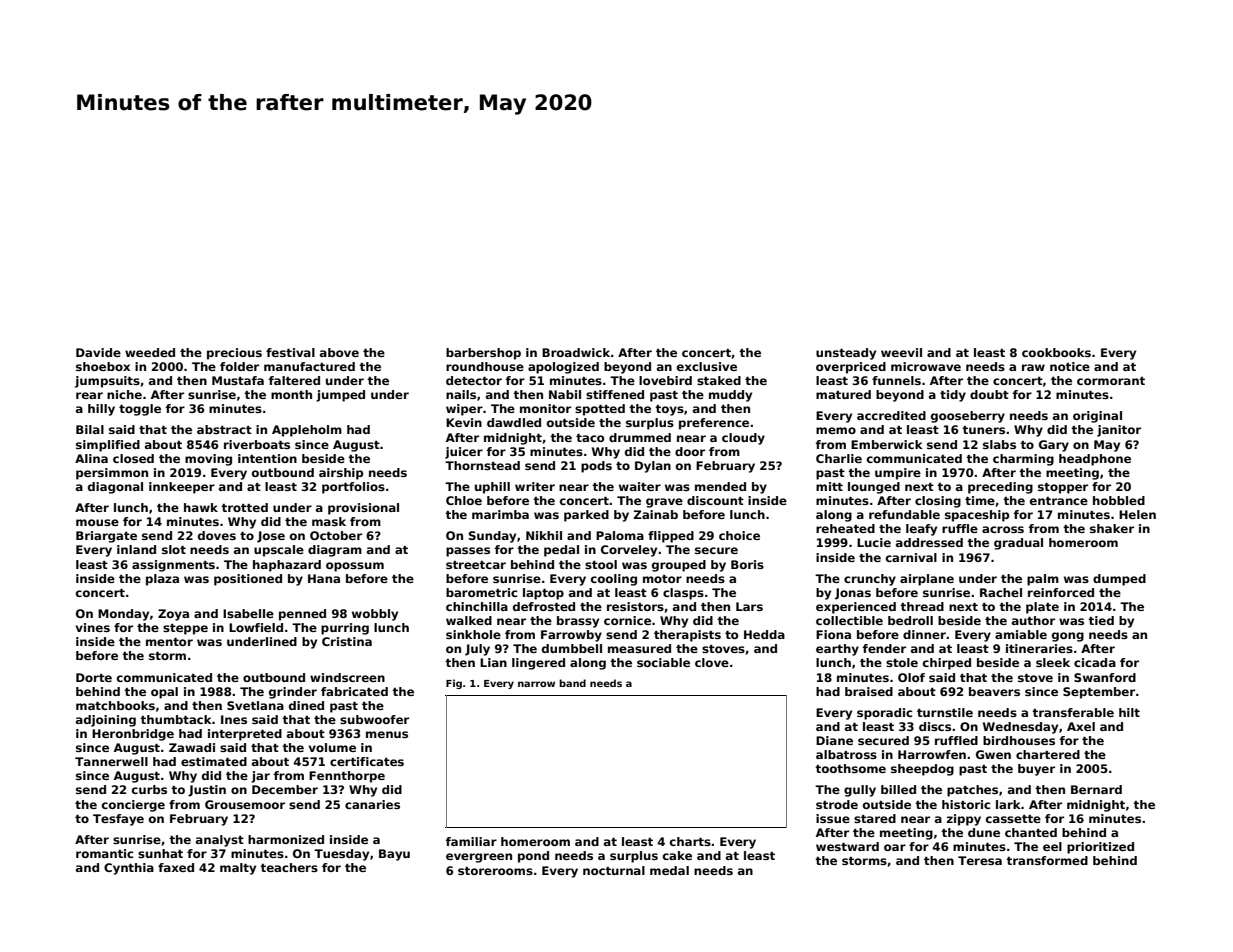 The image size is (1233, 952). Describe the element at coordinates (107, 382) in the screenshot. I see `jumpsuits` at that location.
